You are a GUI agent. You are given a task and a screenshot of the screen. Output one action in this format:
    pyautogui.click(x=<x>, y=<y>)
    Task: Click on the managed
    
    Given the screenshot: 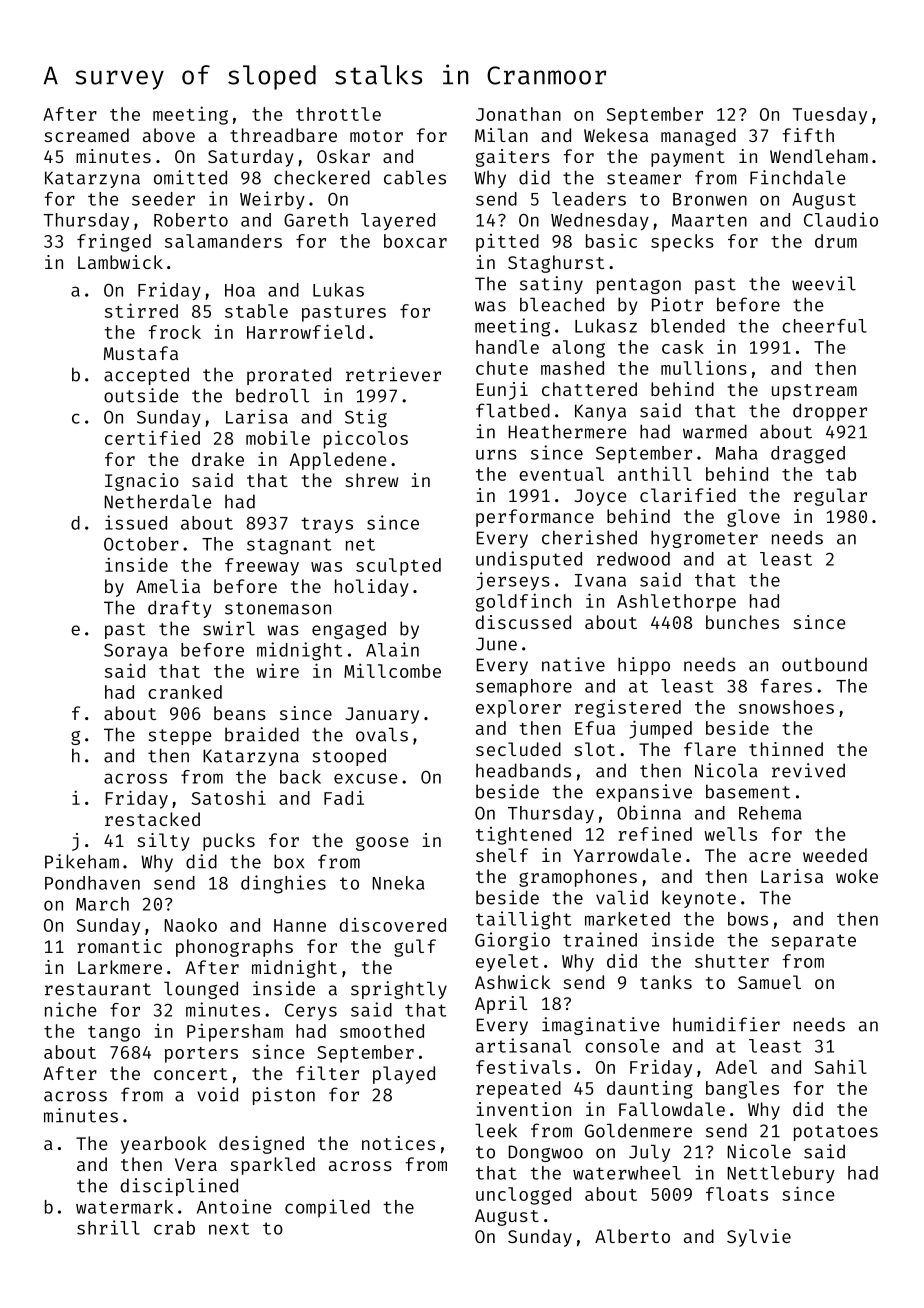 What is the action you would take?
    pyautogui.click(x=698, y=137)
